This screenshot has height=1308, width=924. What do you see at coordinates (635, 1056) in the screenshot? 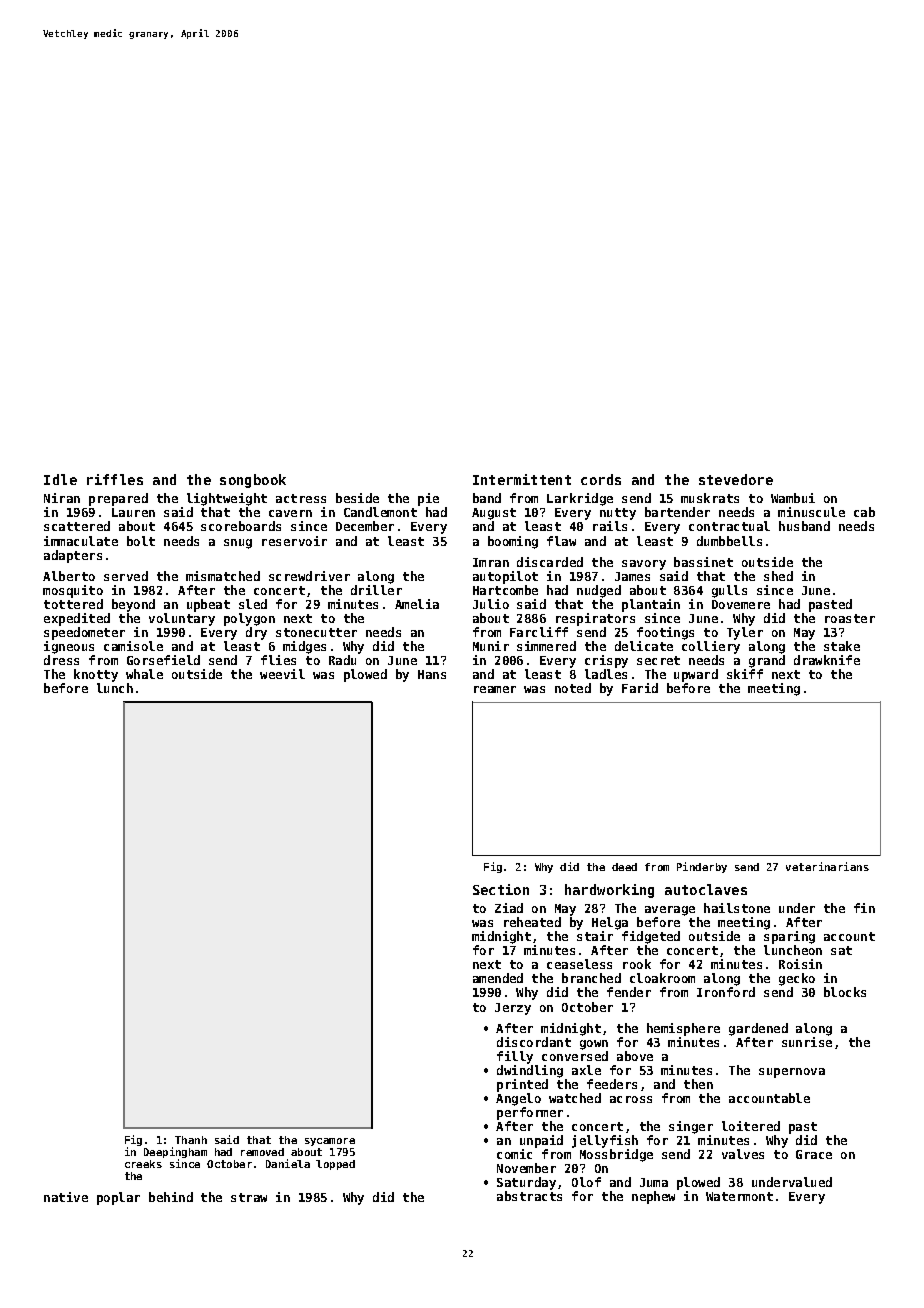
I see `above` at bounding box center [635, 1056].
